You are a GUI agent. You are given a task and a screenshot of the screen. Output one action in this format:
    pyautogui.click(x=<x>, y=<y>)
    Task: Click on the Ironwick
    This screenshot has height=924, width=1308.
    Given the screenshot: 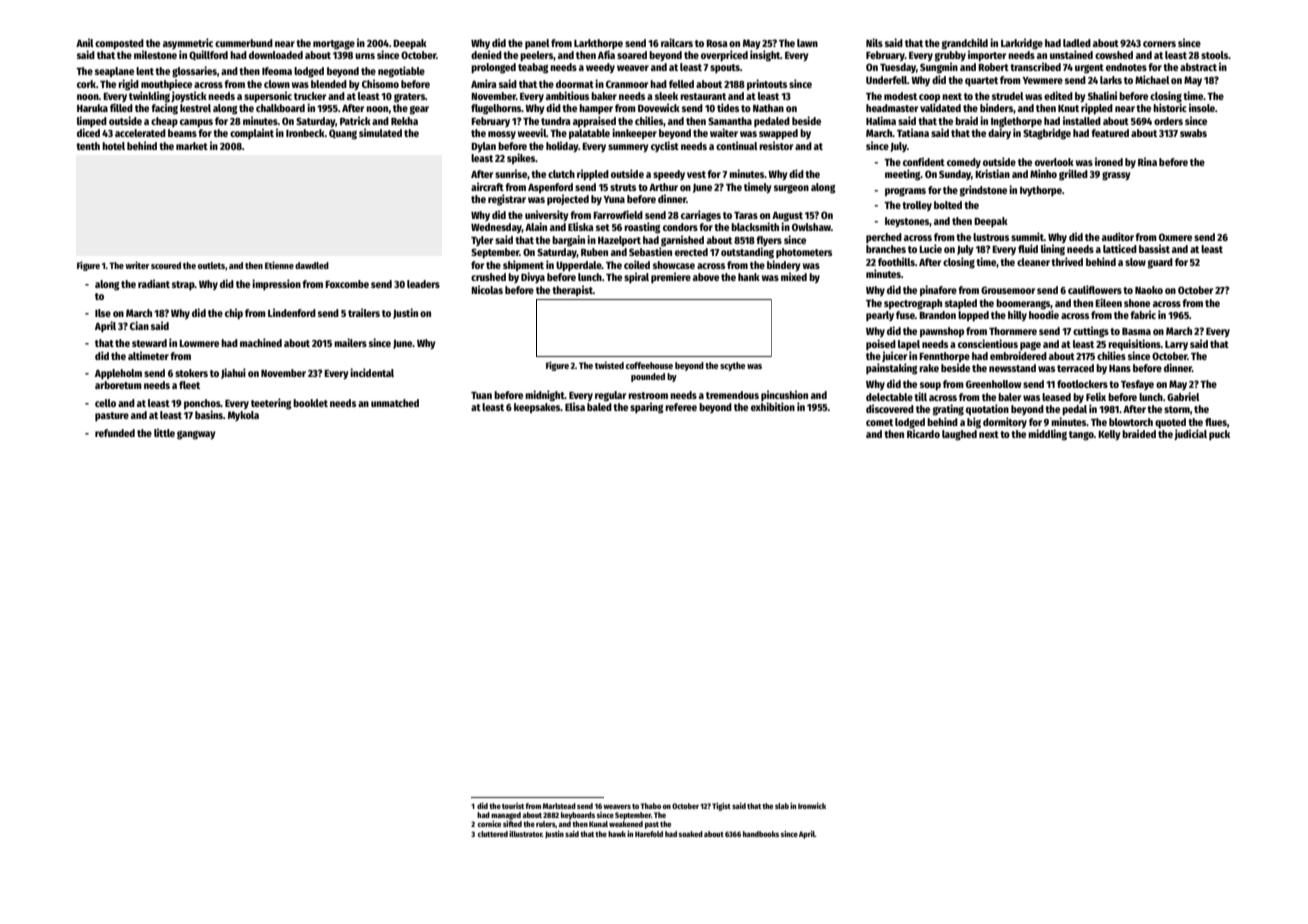 What is the action you would take?
    pyautogui.click(x=812, y=806)
